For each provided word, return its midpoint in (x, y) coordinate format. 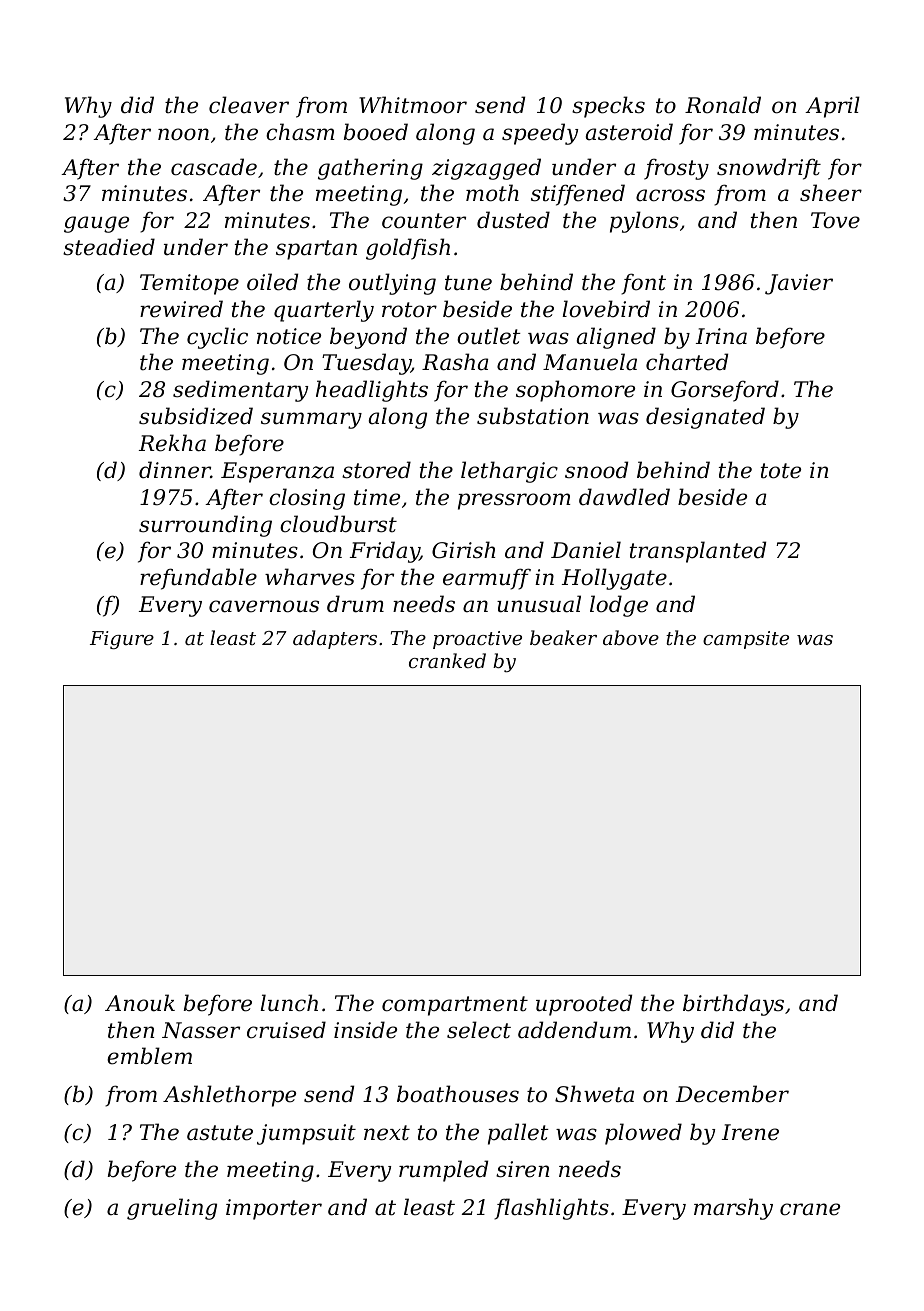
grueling (172, 1209)
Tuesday (366, 364)
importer (274, 1209)
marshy (733, 1209)
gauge (96, 224)
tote (781, 471)
